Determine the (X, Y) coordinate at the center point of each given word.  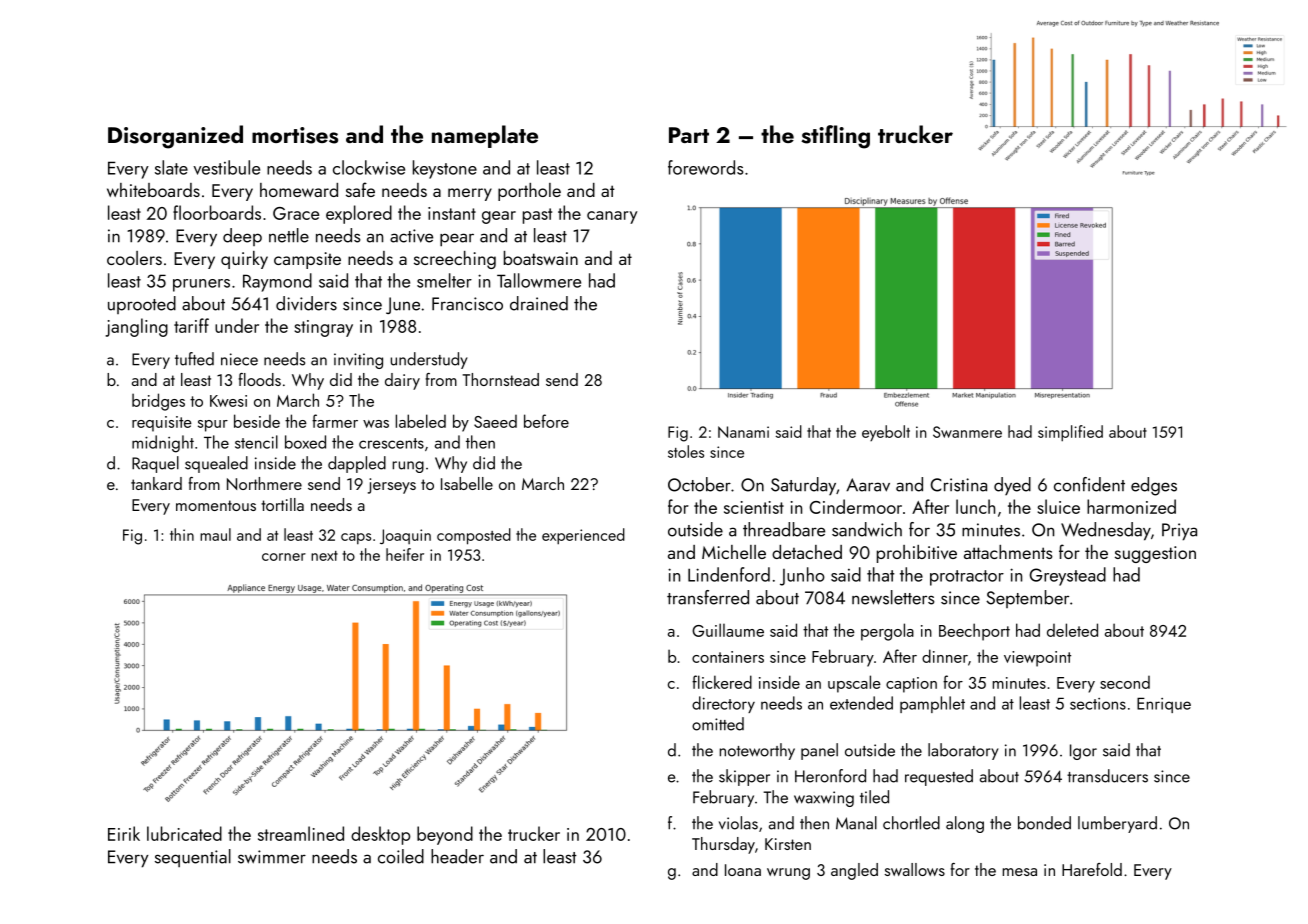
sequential (193, 858)
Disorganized (175, 137)
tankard (156, 483)
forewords (705, 167)
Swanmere (967, 432)
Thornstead (501, 379)
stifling (835, 137)
